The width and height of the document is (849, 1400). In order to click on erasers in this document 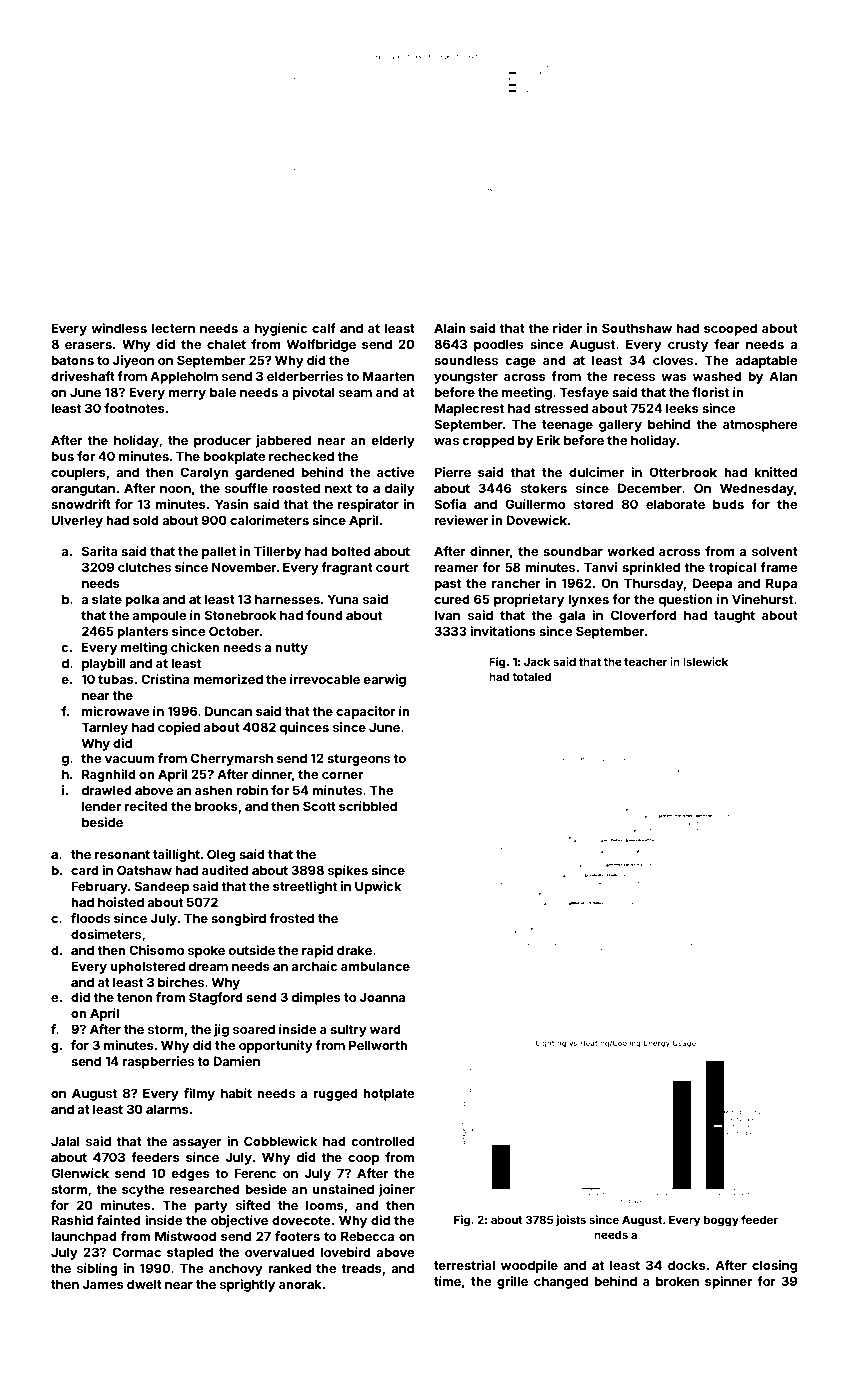, I will do `click(88, 345)`.
